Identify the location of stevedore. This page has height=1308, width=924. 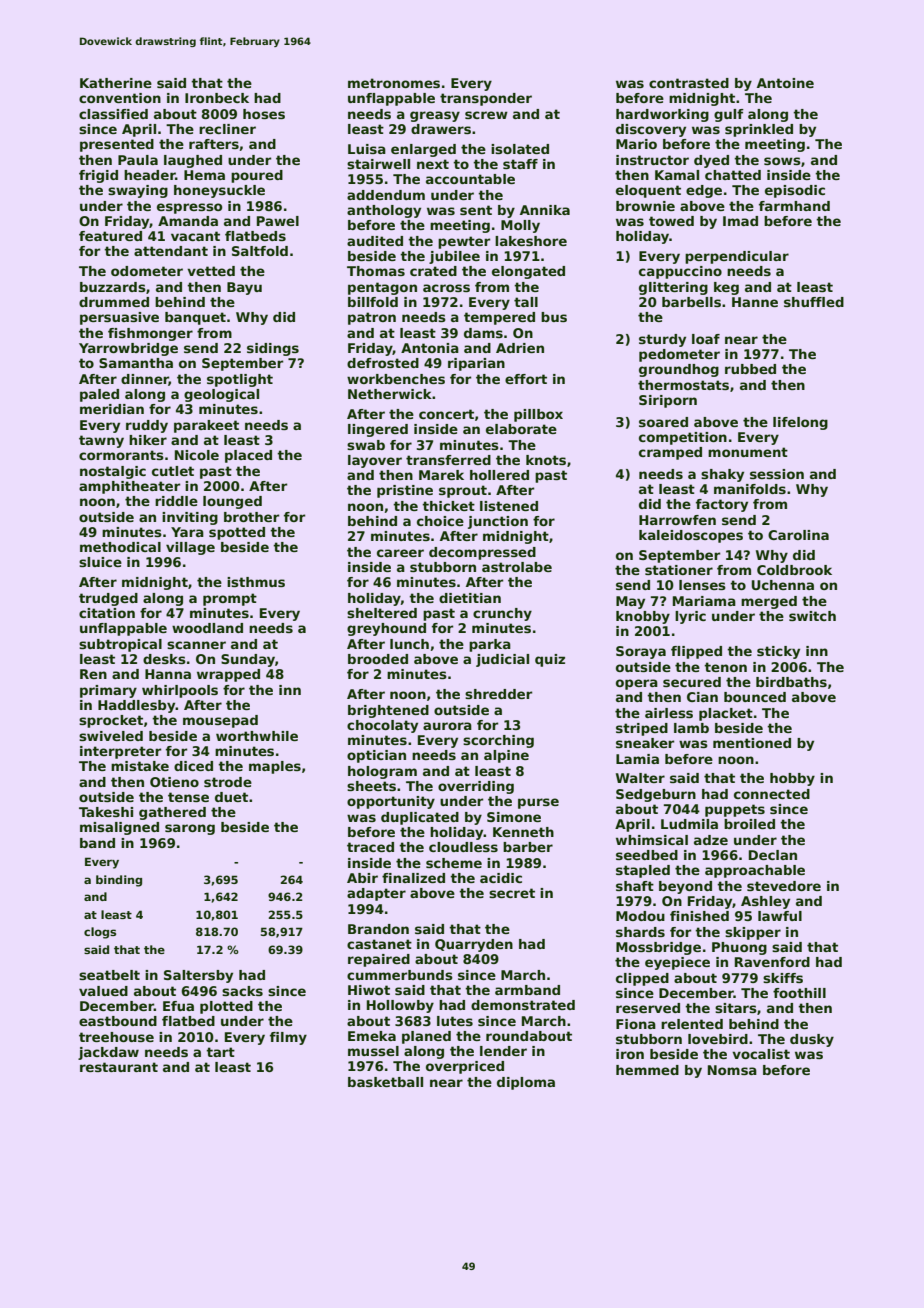
(784, 886).
